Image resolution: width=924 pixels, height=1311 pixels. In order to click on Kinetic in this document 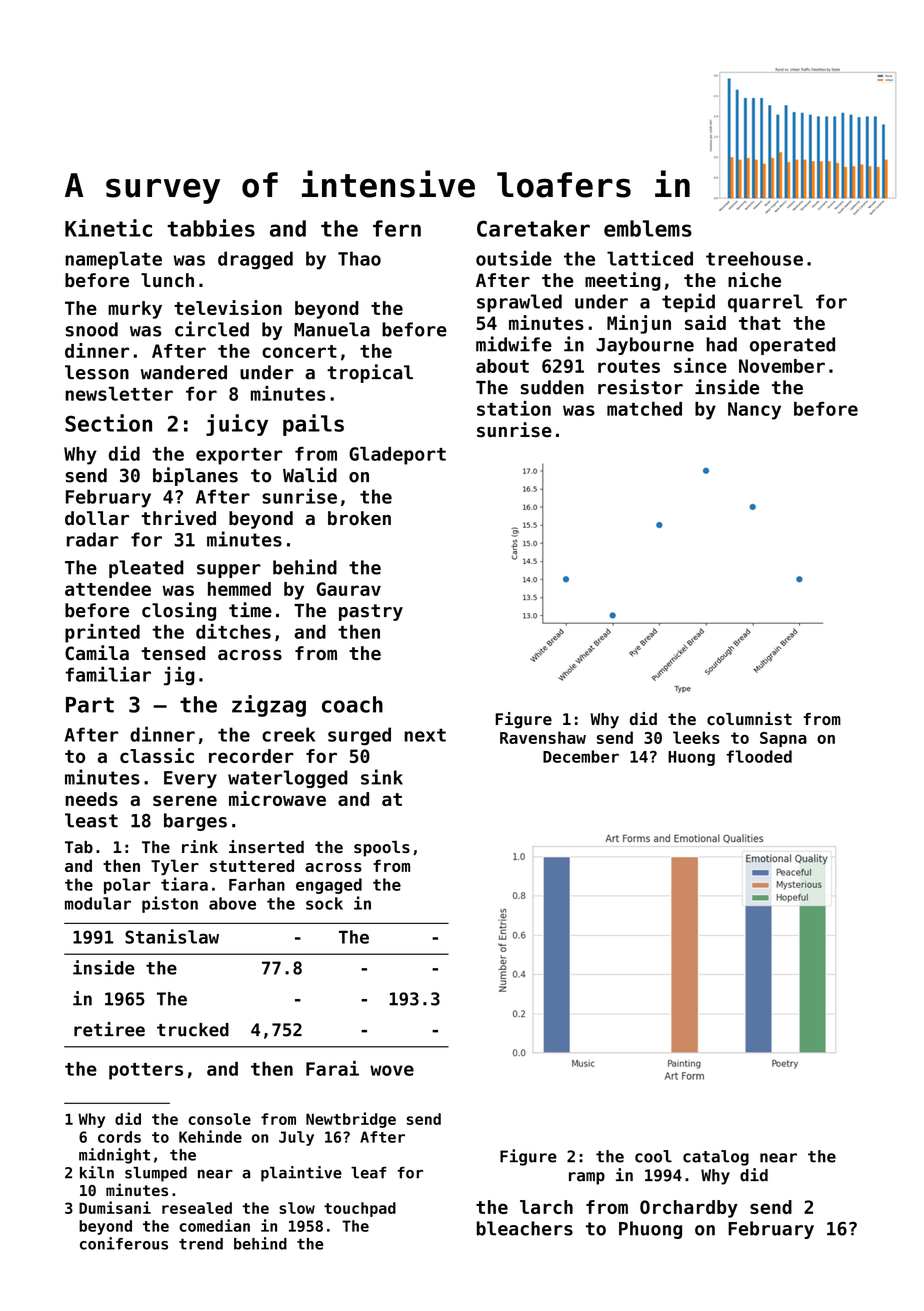, I will do `click(108, 228)`.
